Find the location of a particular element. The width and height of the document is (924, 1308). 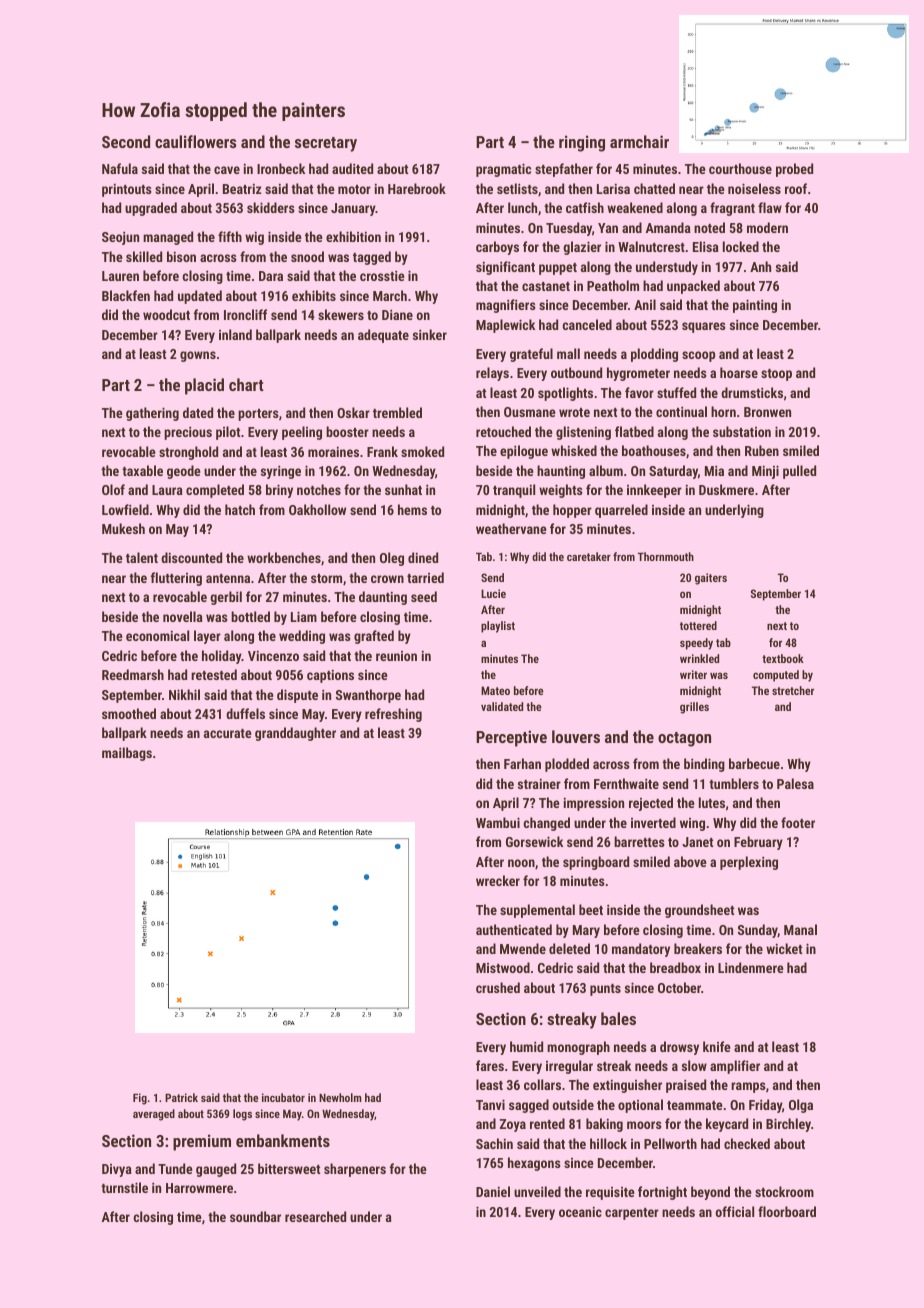

crosstie is located at coordinates (382, 275).
